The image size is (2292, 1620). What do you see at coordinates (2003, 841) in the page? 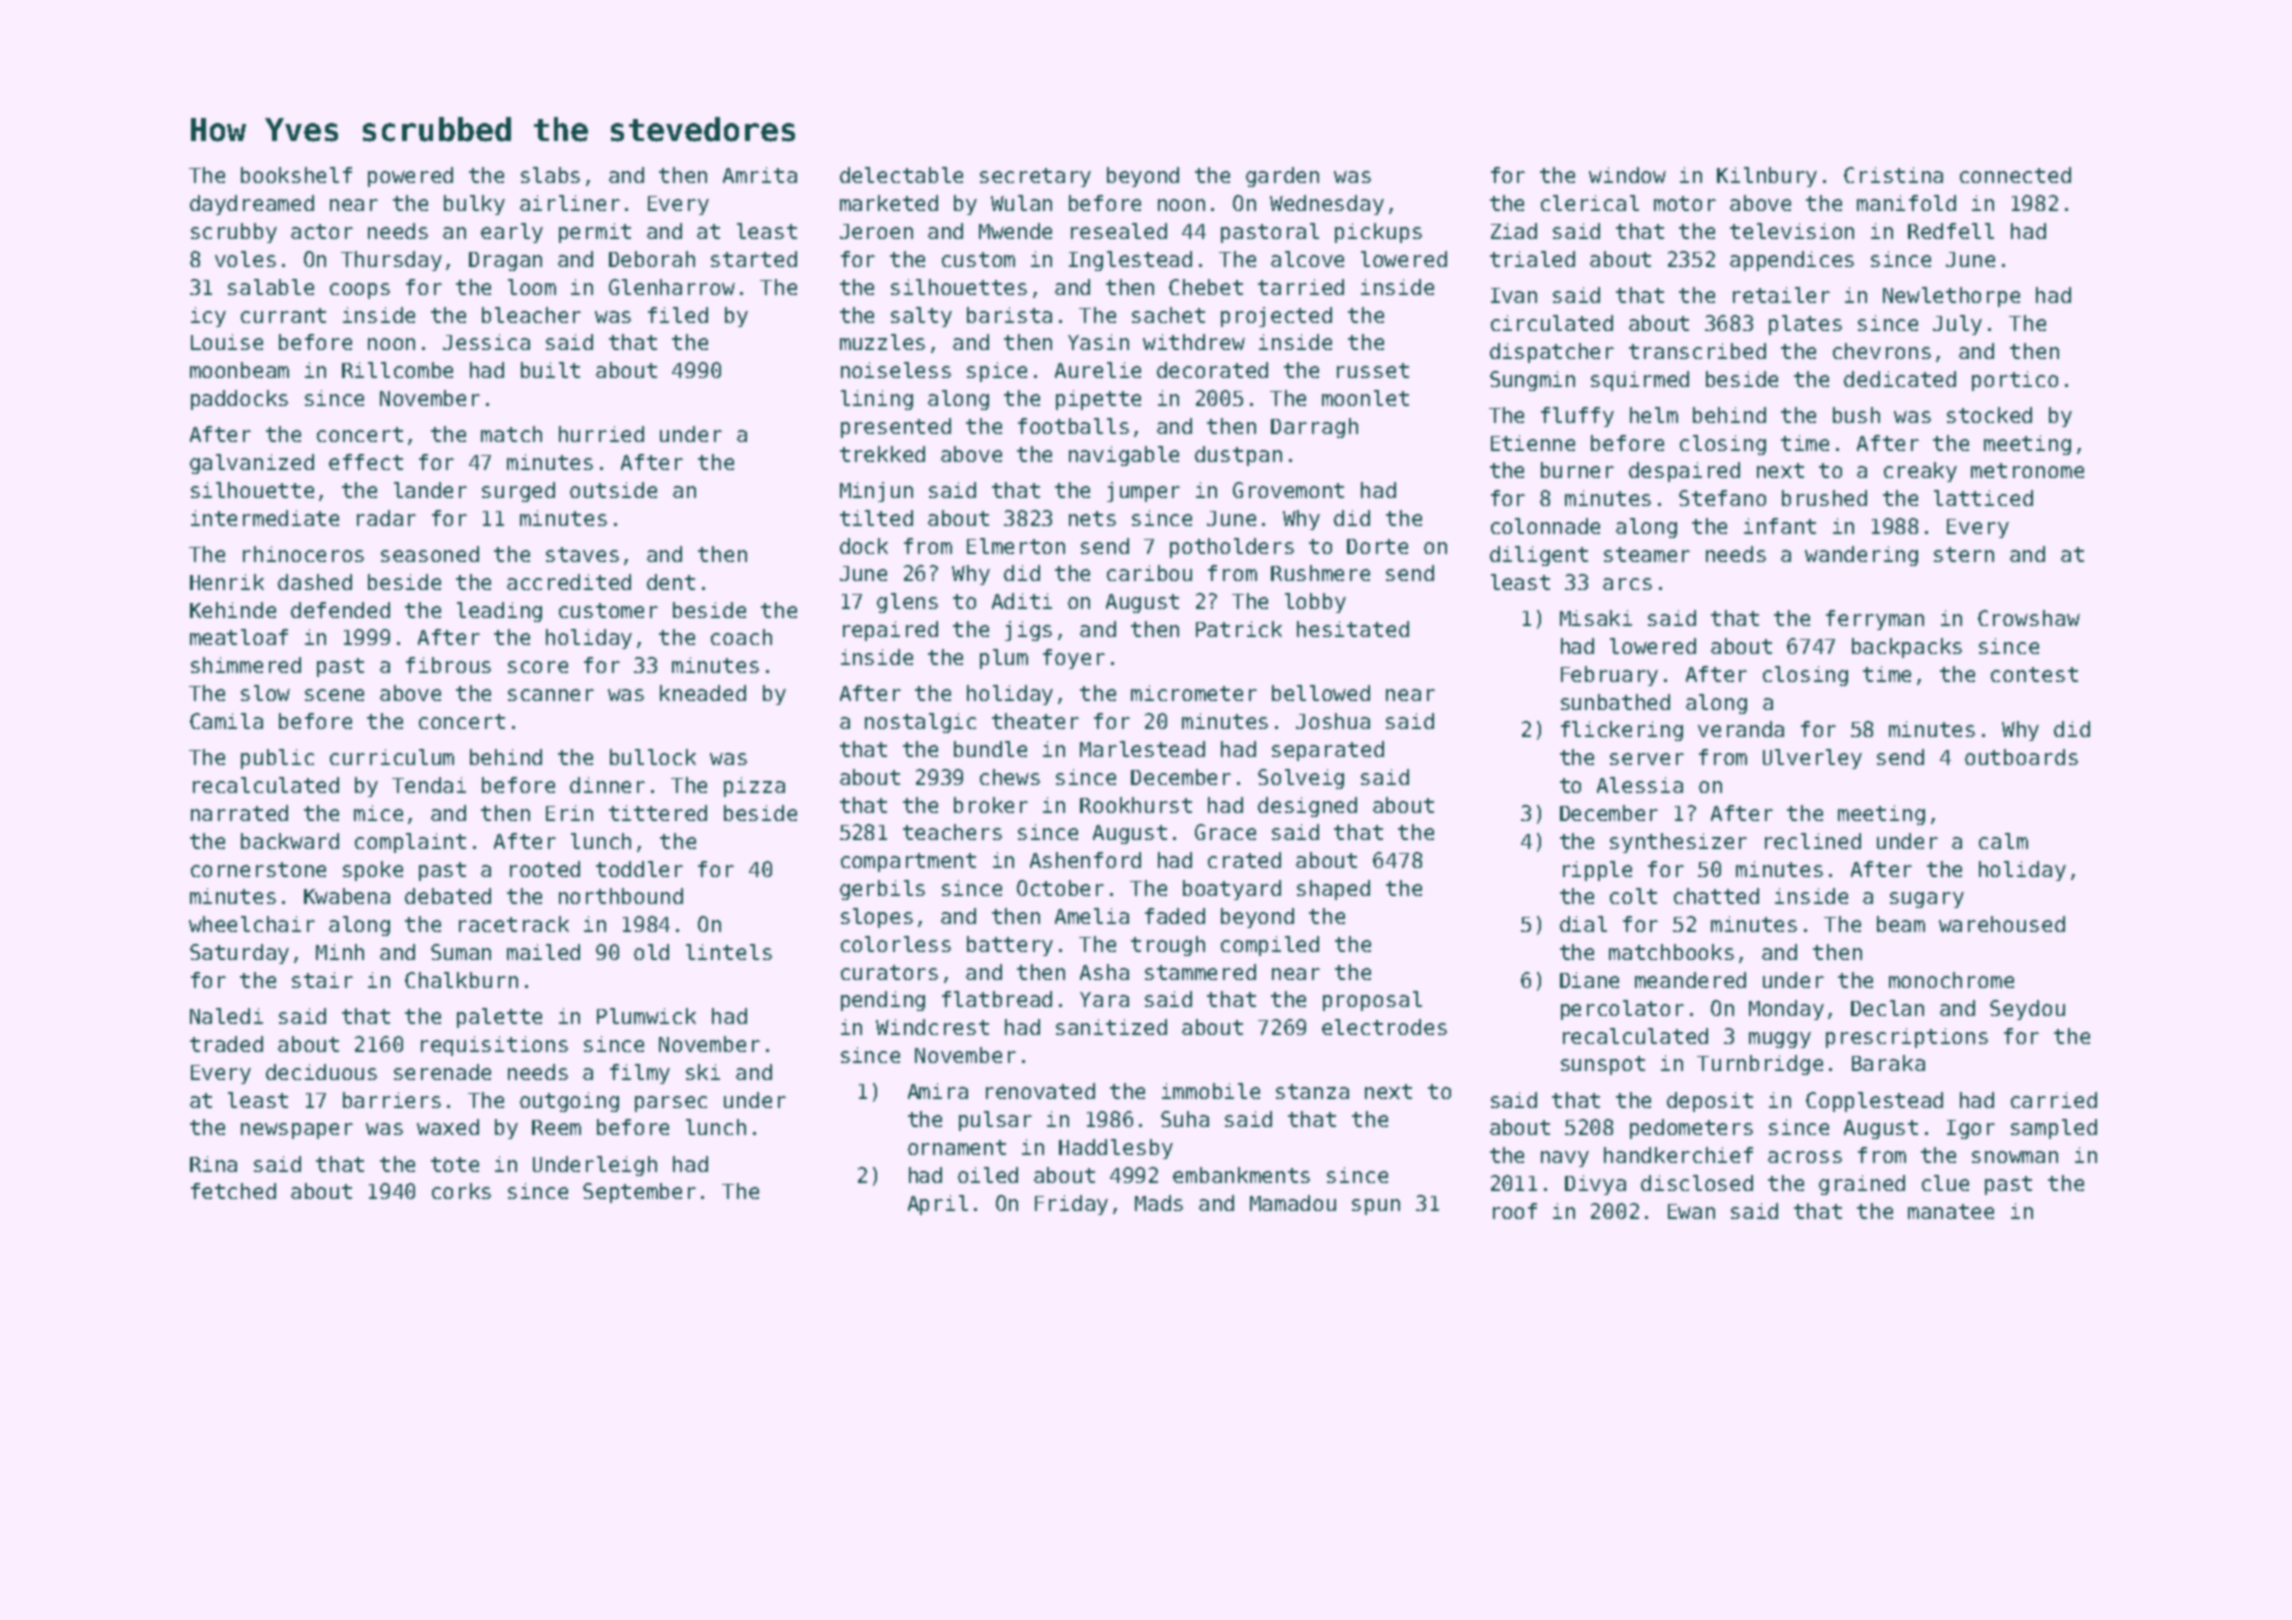
I see `calm` at bounding box center [2003, 841].
